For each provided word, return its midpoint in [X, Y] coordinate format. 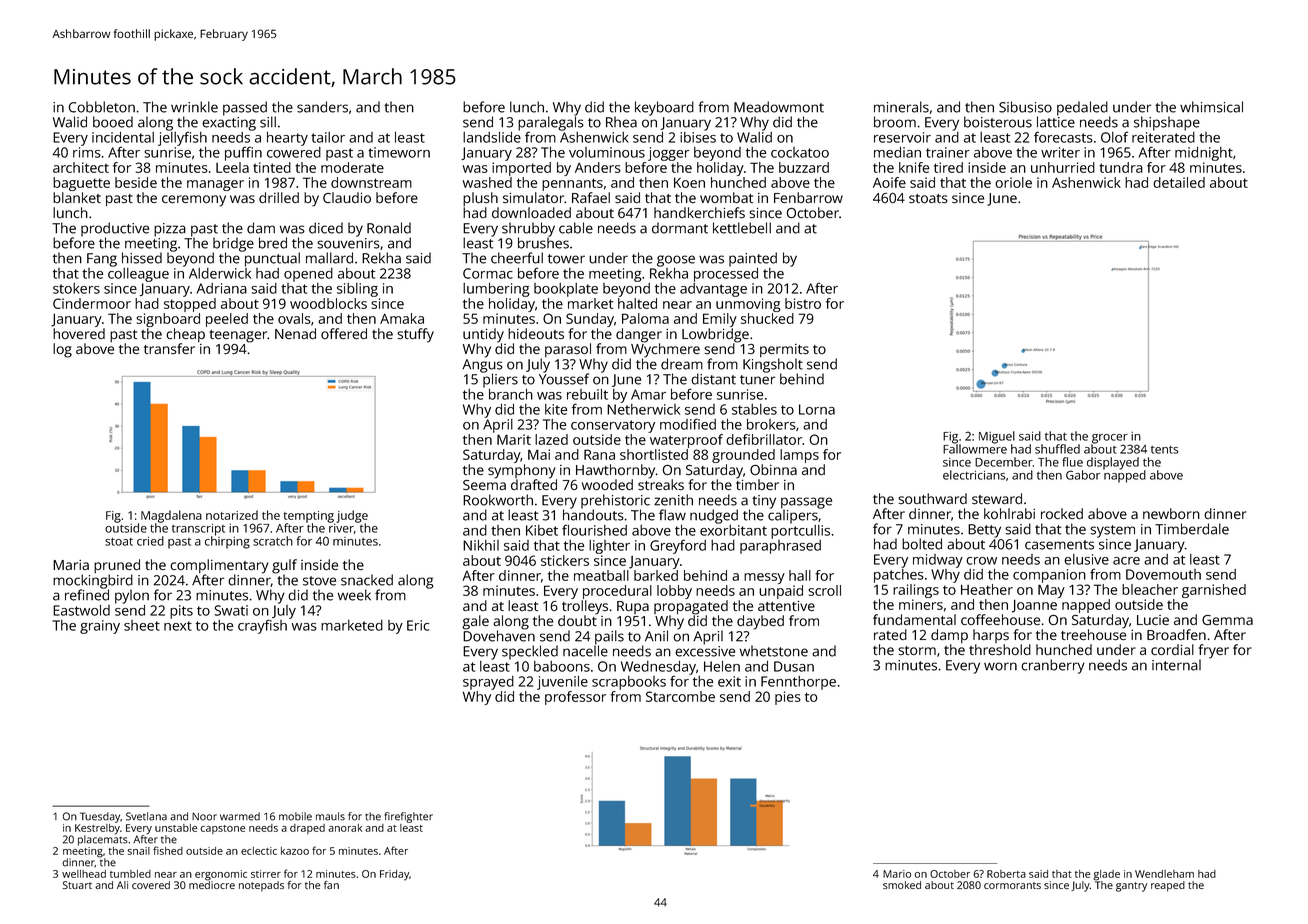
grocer [1110, 439]
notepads [261, 886]
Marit [514, 439]
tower [566, 259]
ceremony [194, 201]
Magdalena [171, 516]
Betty [984, 531]
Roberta [1006, 874]
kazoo [295, 851]
